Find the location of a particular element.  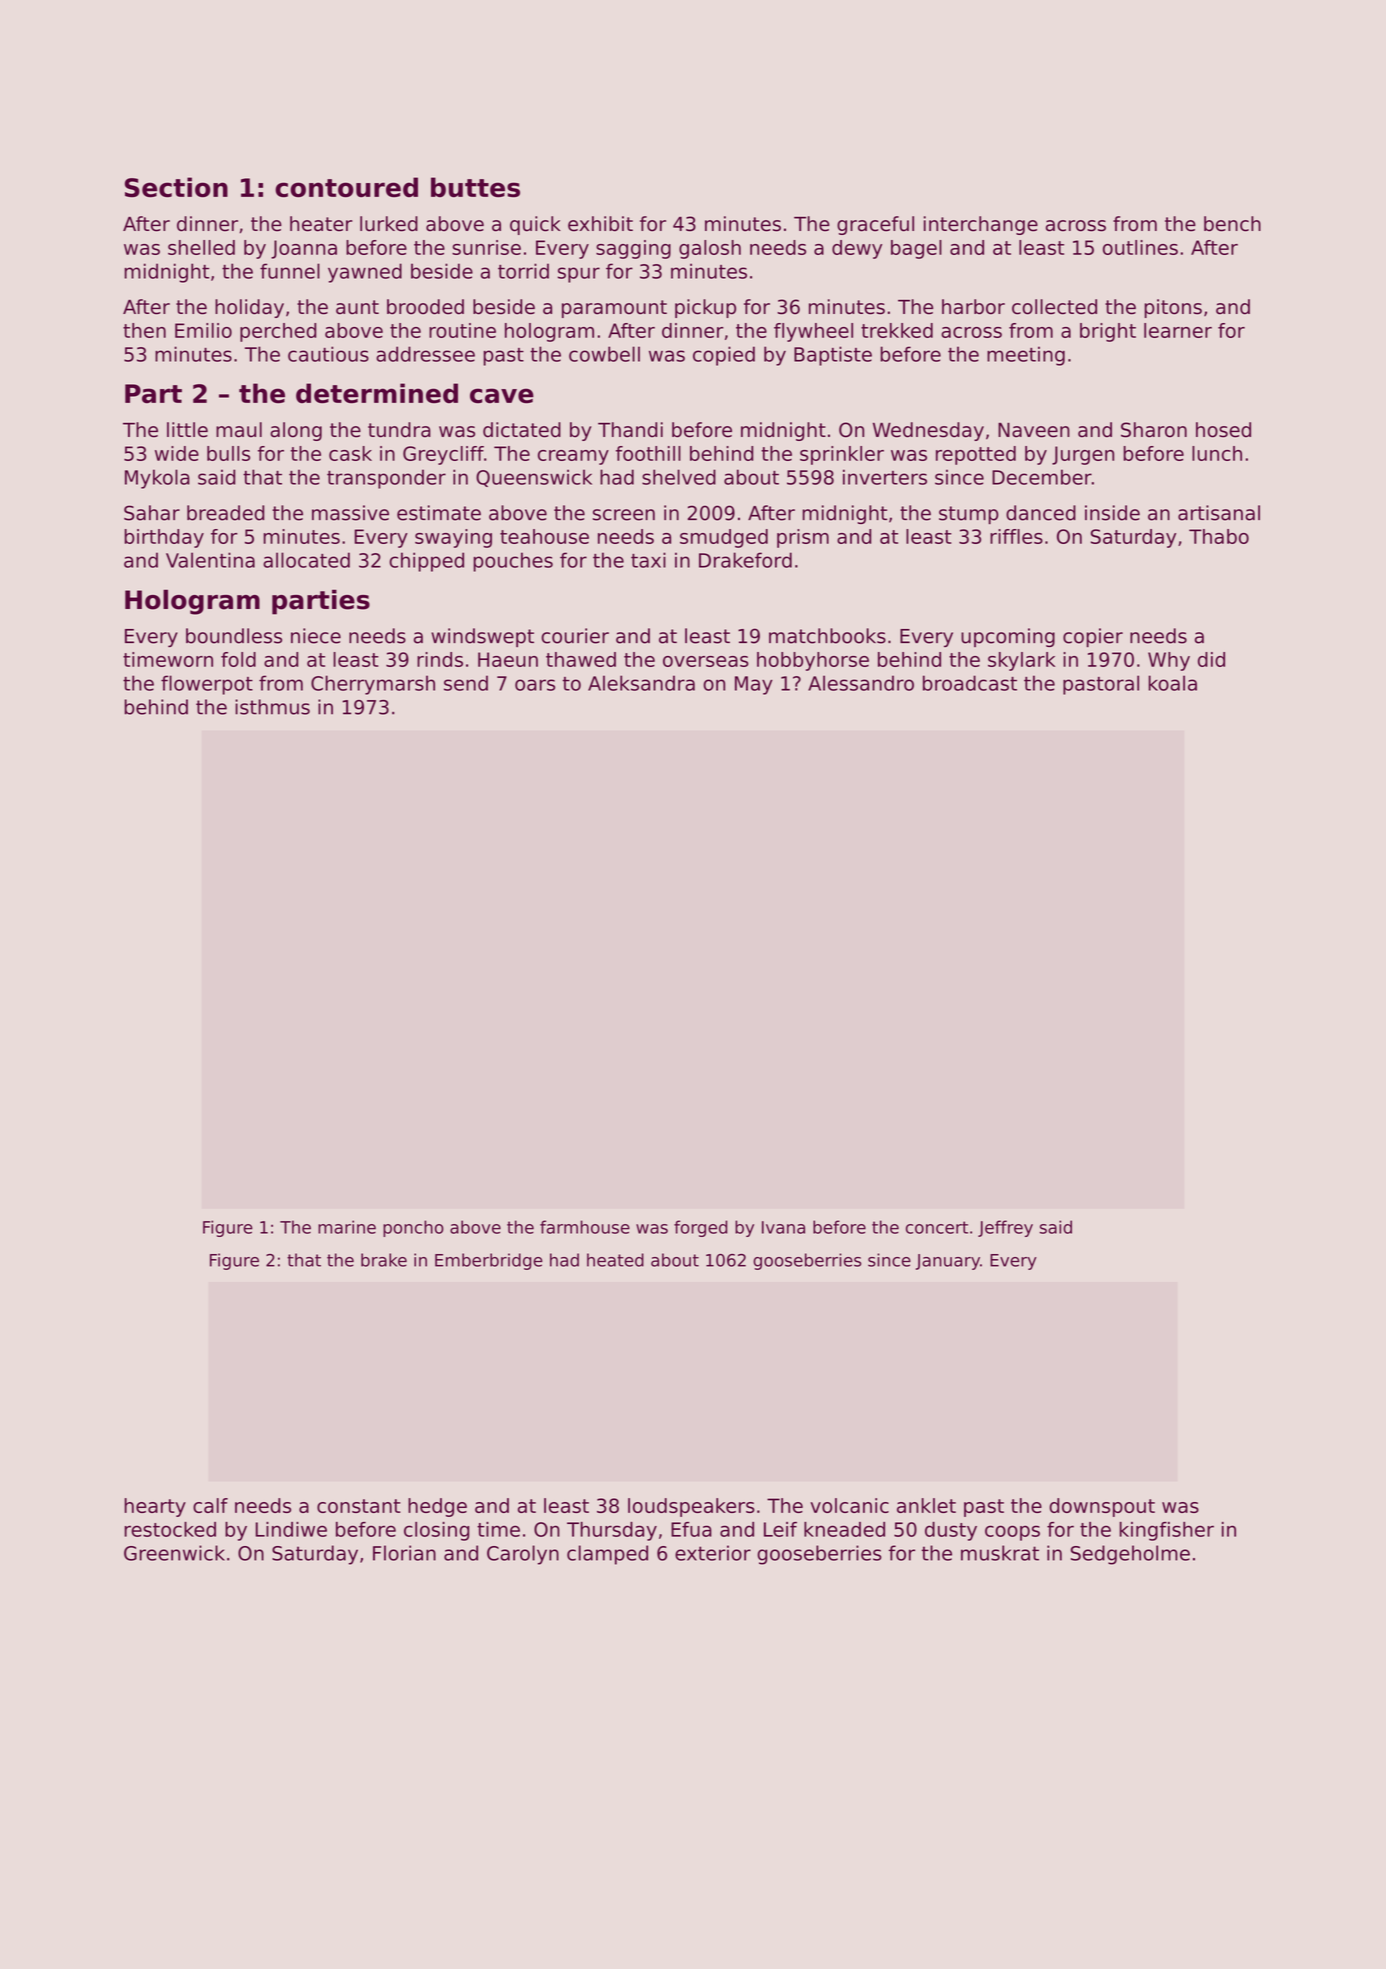

pickup is located at coordinates (705, 308).
